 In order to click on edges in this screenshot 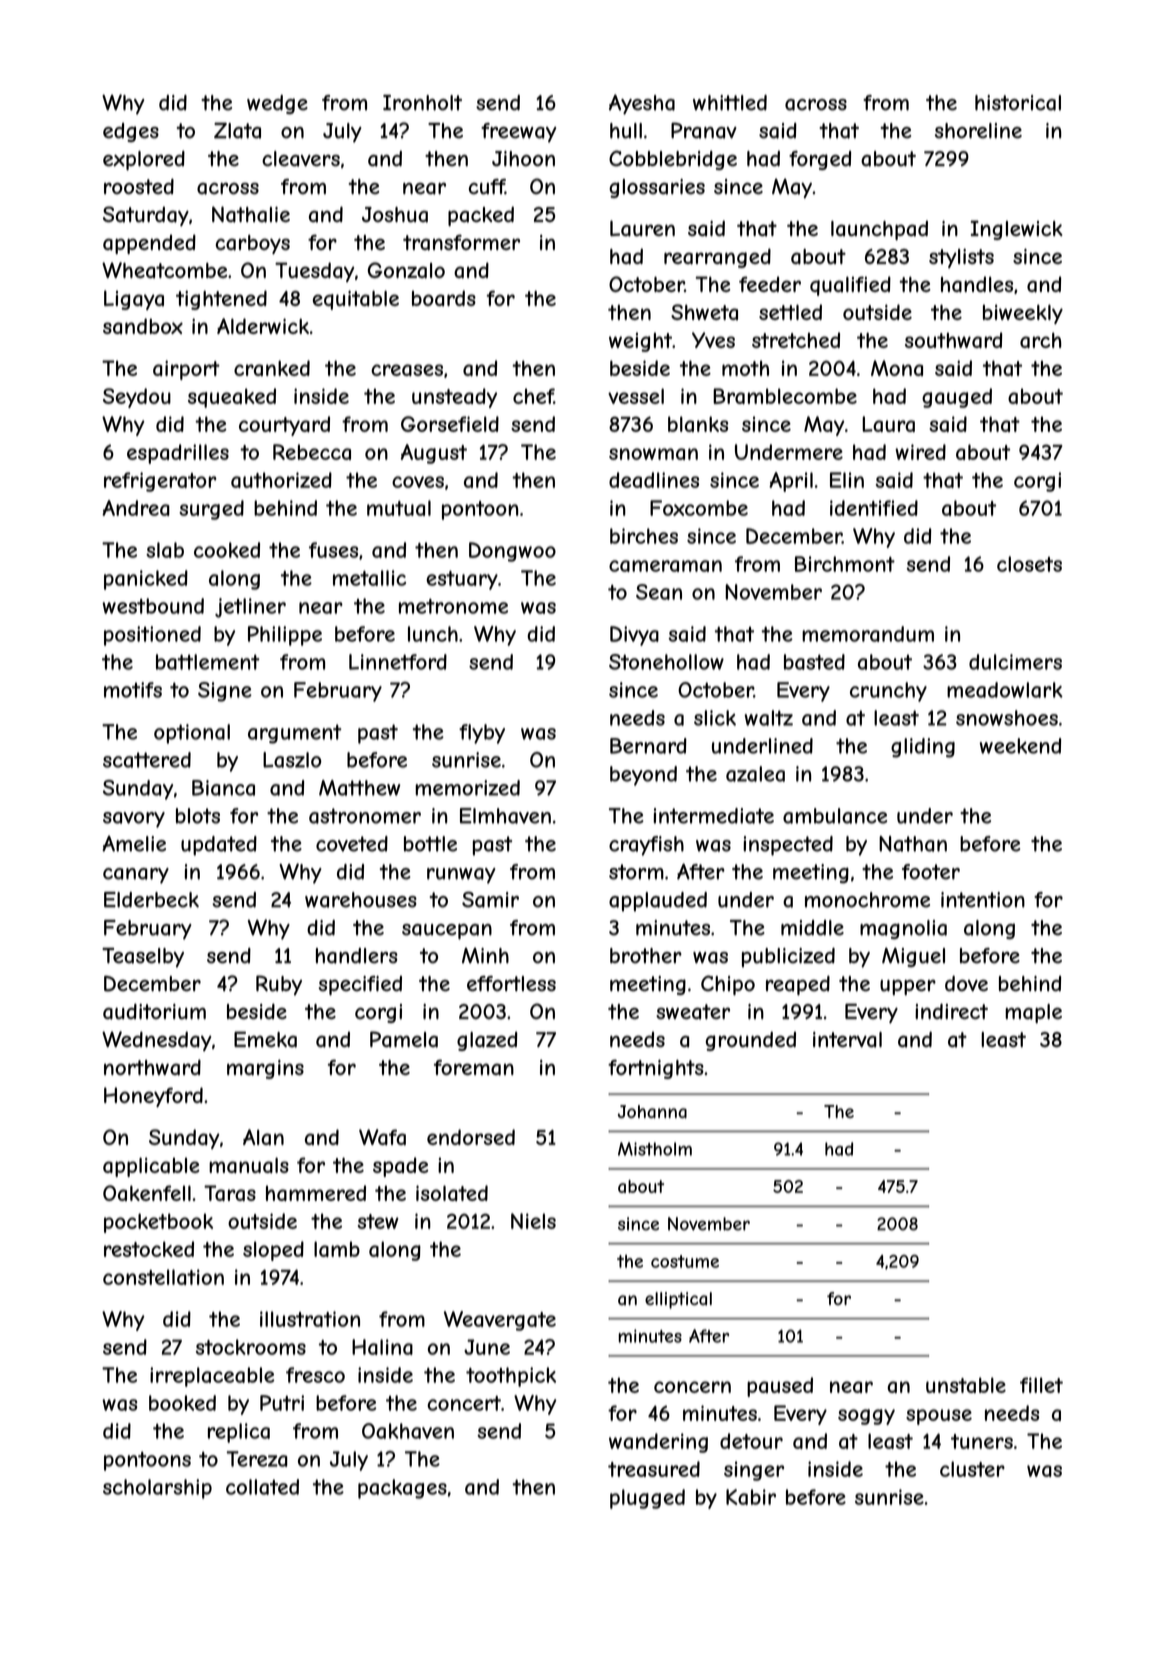, I will do `click(131, 132)`.
